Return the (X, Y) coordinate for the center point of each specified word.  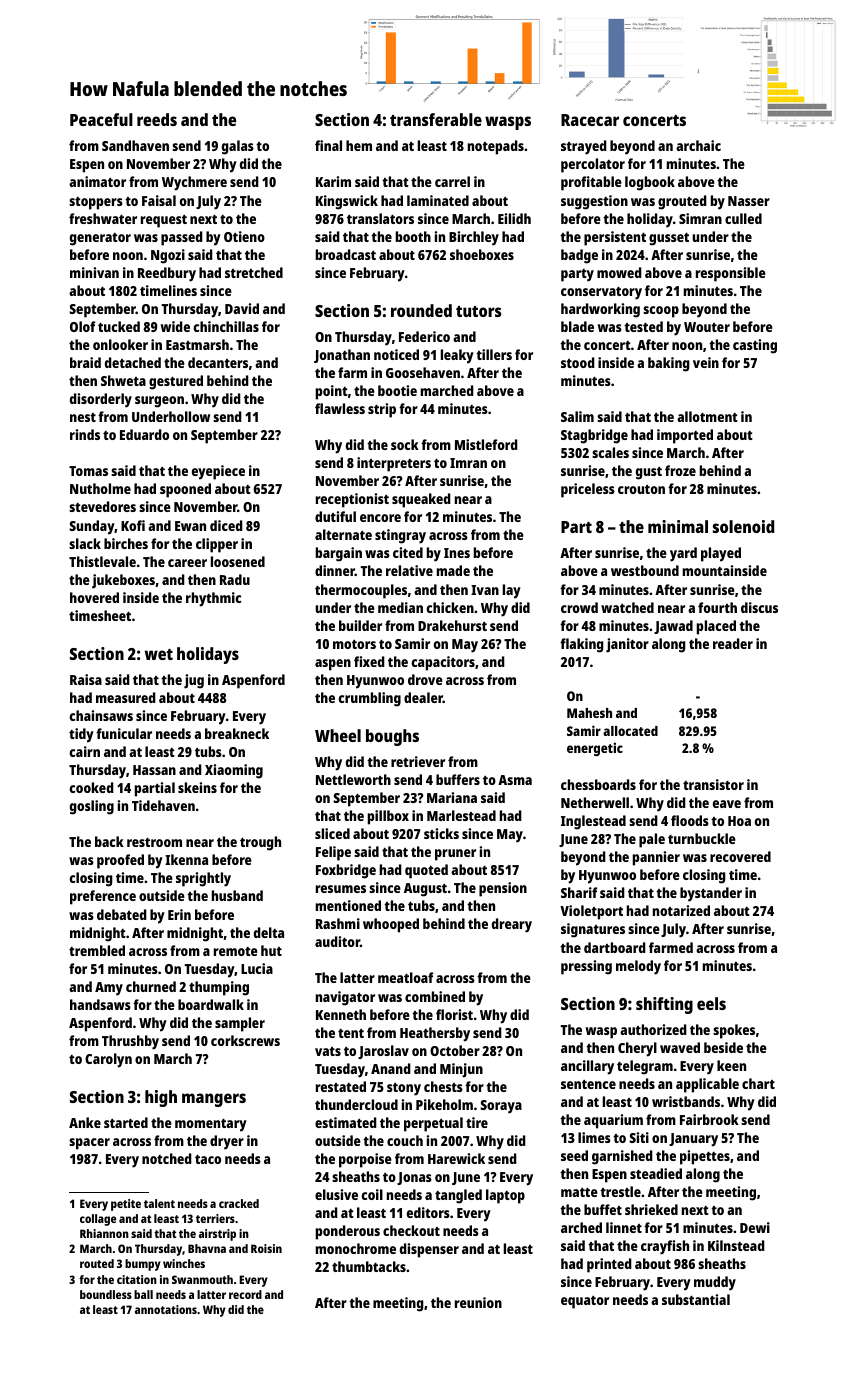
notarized (681, 910)
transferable (436, 119)
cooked (92, 787)
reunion (478, 1302)
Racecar (590, 120)
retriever (418, 761)
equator (585, 1302)
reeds (157, 119)
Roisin (266, 1248)
